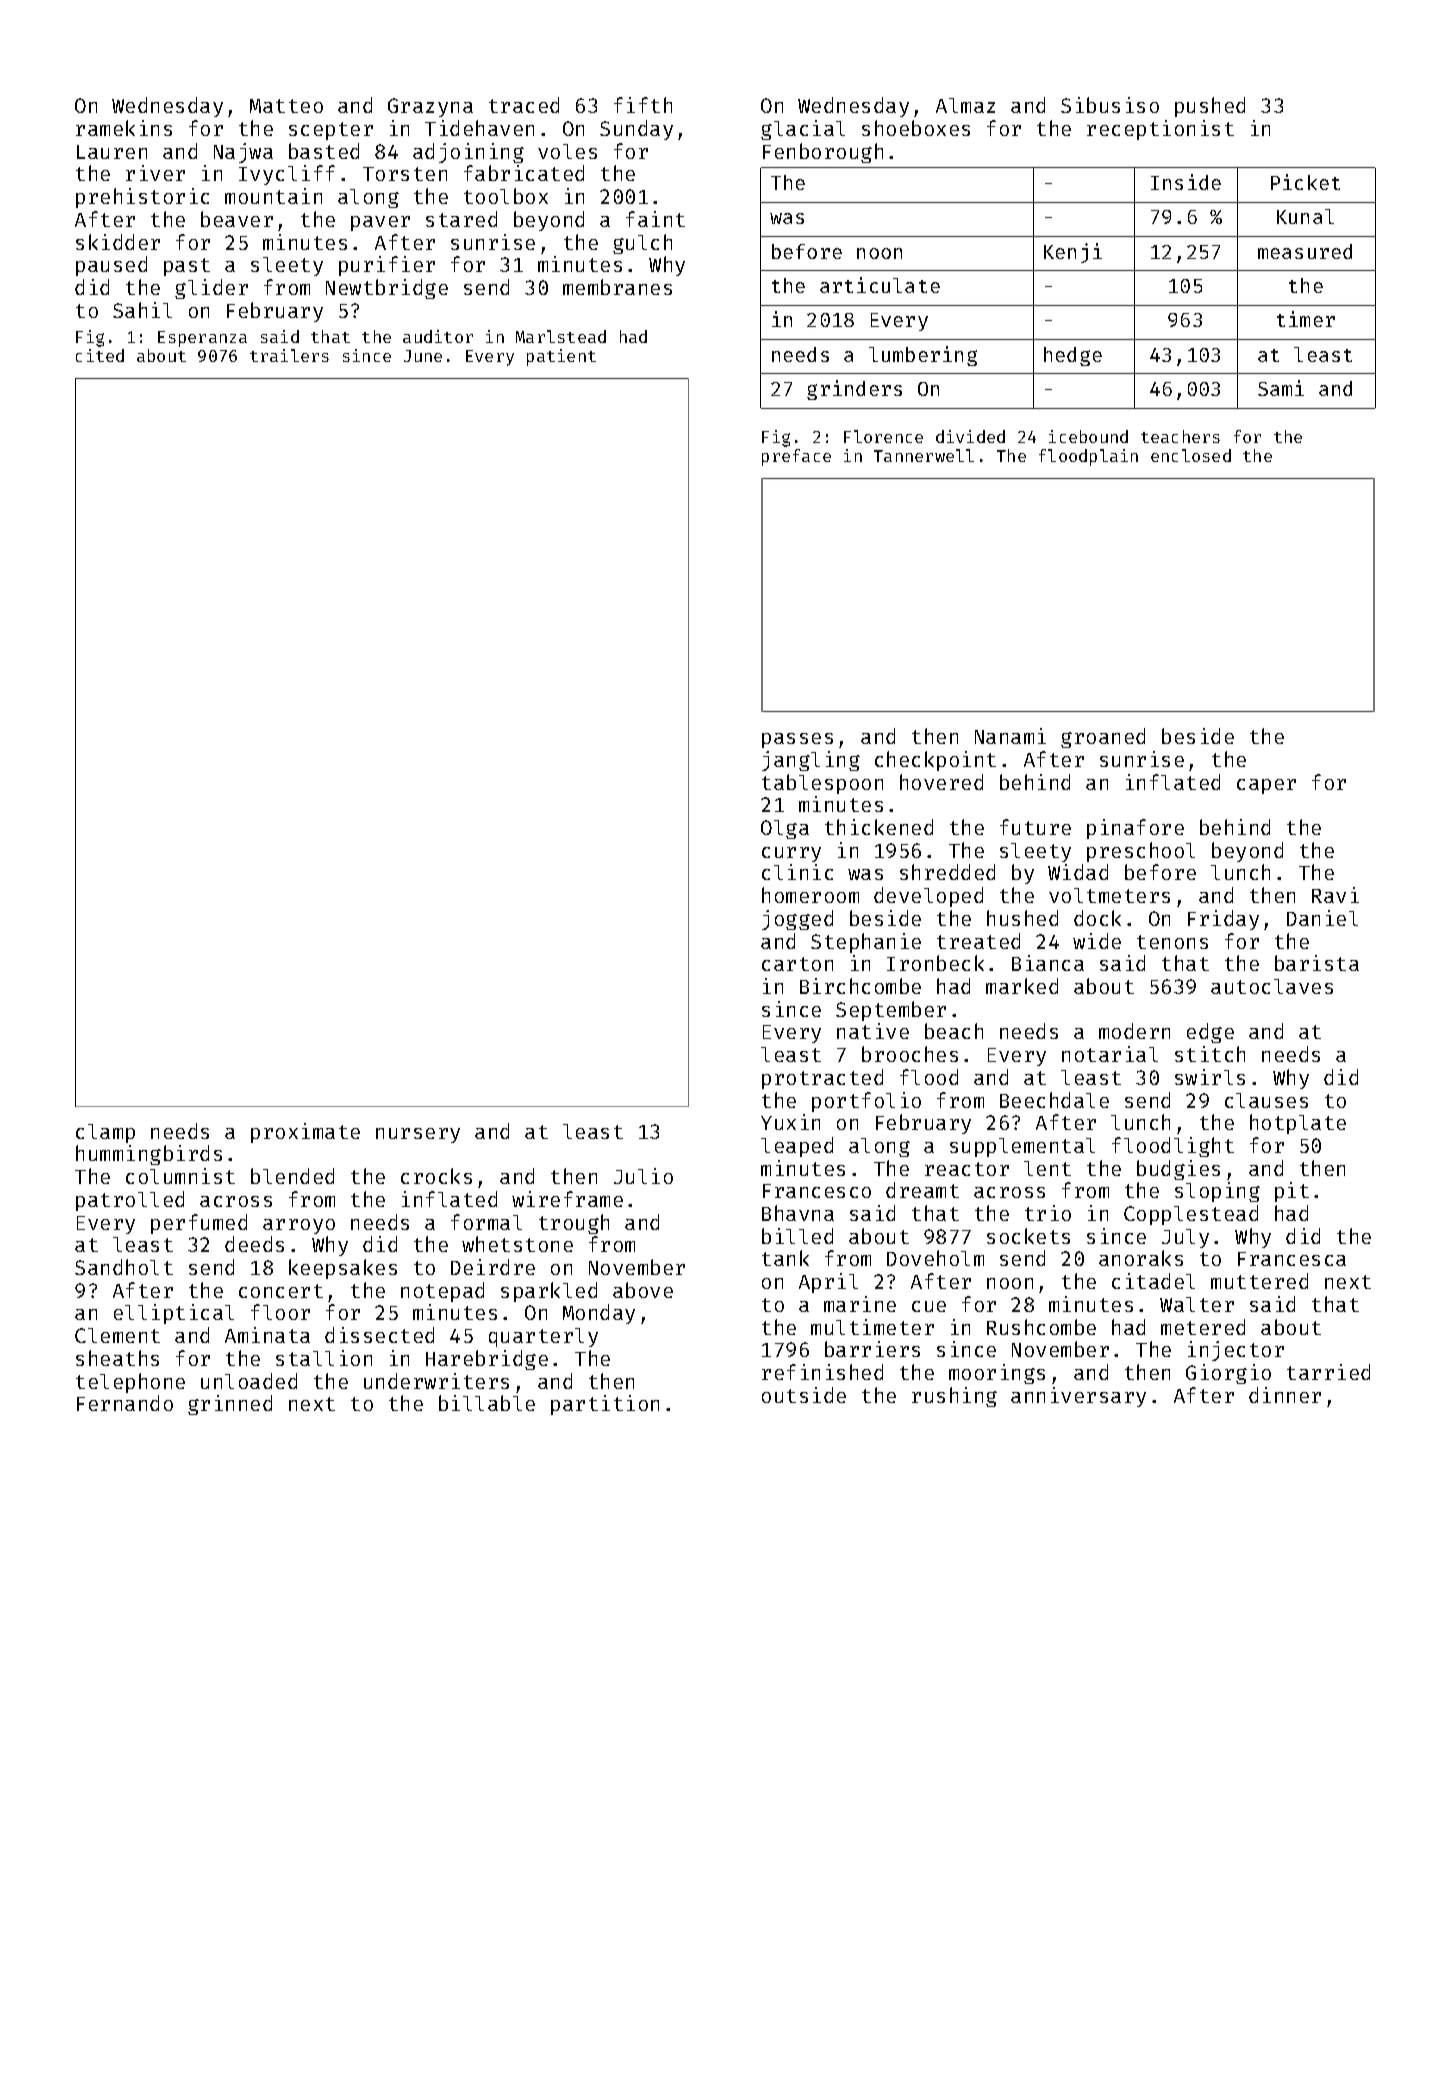 The height and width of the document is (2100, 1450). What do you see at coordinates (124, 128) in the document?
I see `ramekins` at bounding box center [124, 128].
